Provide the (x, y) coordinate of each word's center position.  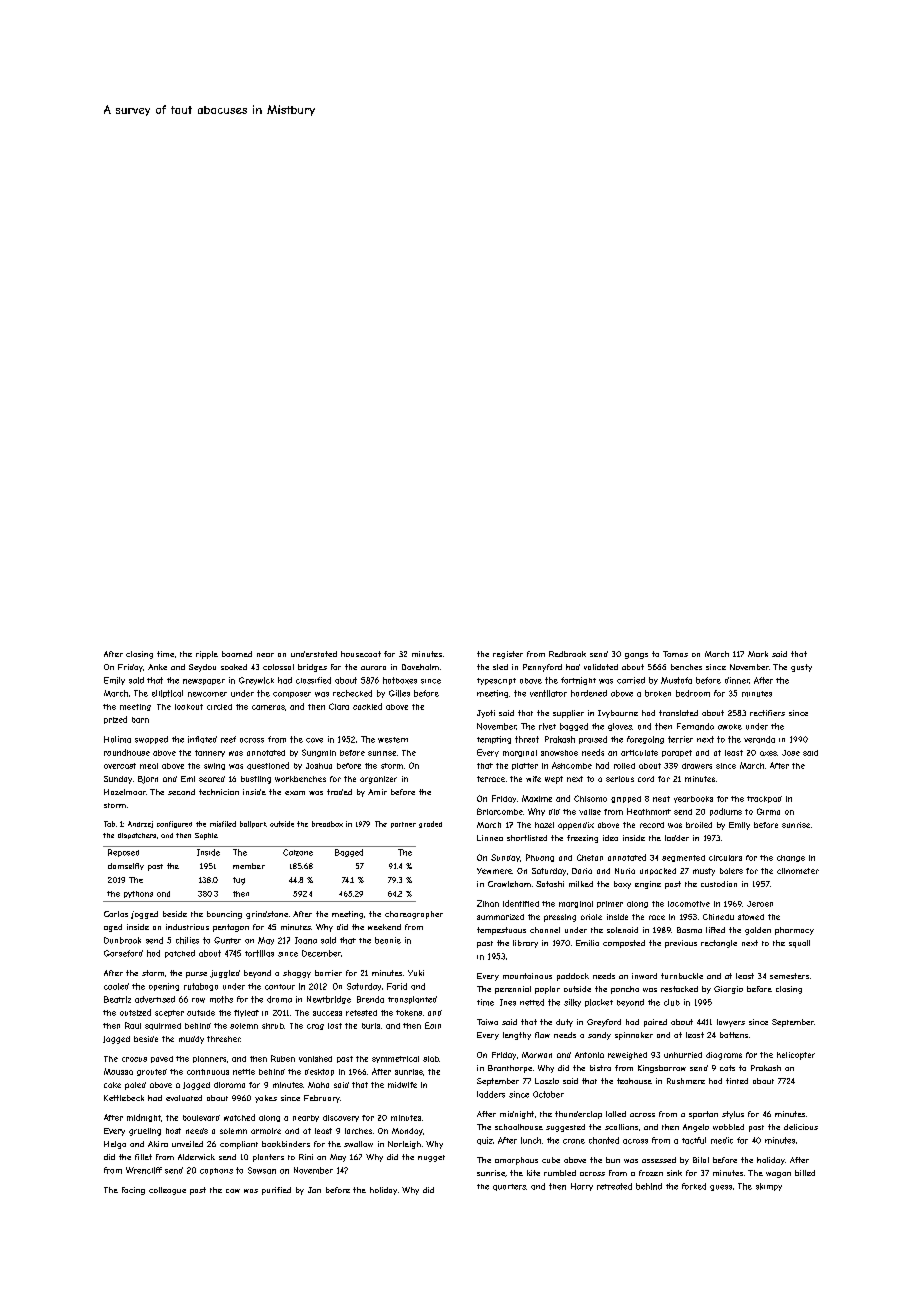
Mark (758, 654)
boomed (237, 654)
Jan (314, 1190)
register (508, 655)
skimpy (769, 1187)
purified (276, 1191)
